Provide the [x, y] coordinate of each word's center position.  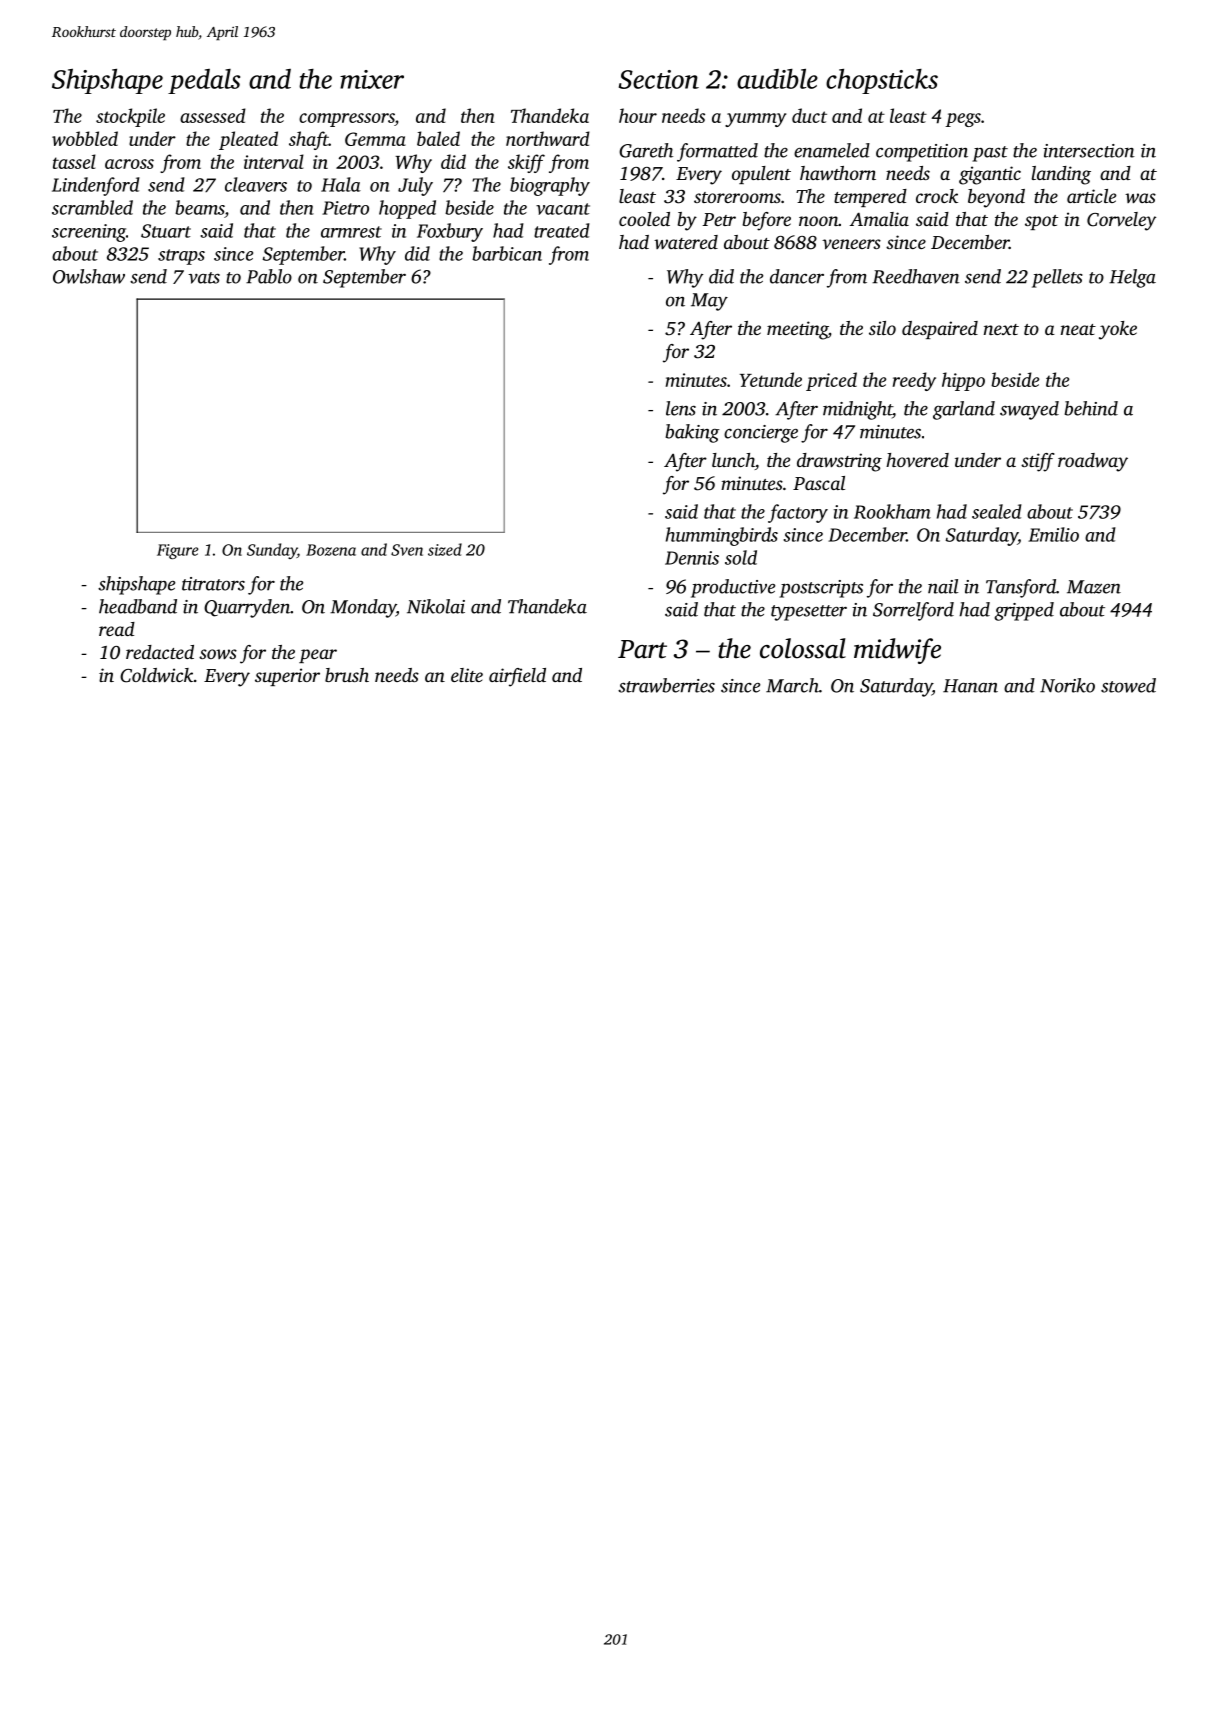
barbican [507, 253]
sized [445, 549]
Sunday [272, 551]
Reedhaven [916, 276]
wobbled [85, 138]
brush [347, 675]
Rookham [892, 511]
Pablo [269, 276]
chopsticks [882, 81]
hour [638, 115]
